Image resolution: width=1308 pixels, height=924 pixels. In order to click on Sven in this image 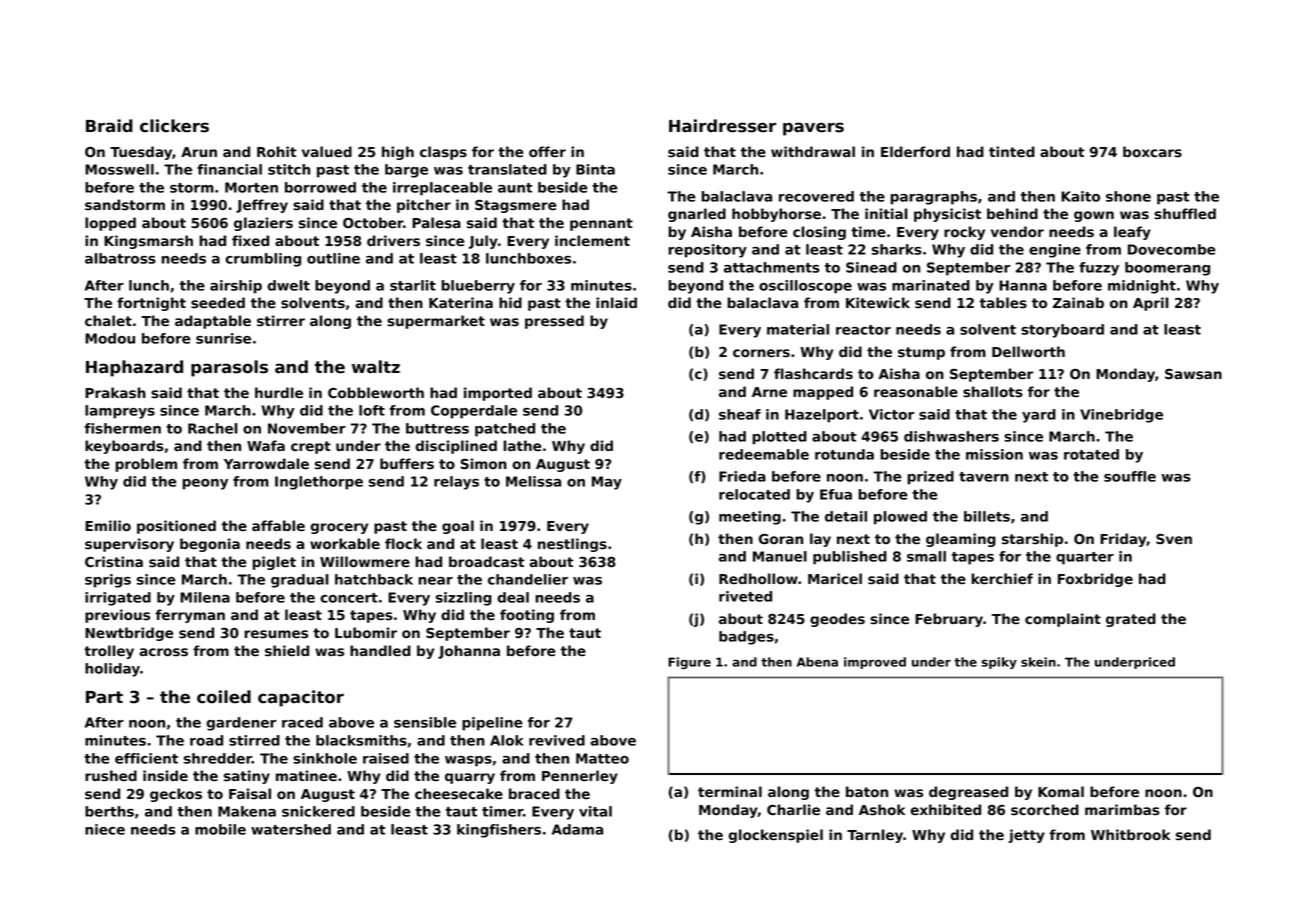, I will do `click(1174, 539)`.
